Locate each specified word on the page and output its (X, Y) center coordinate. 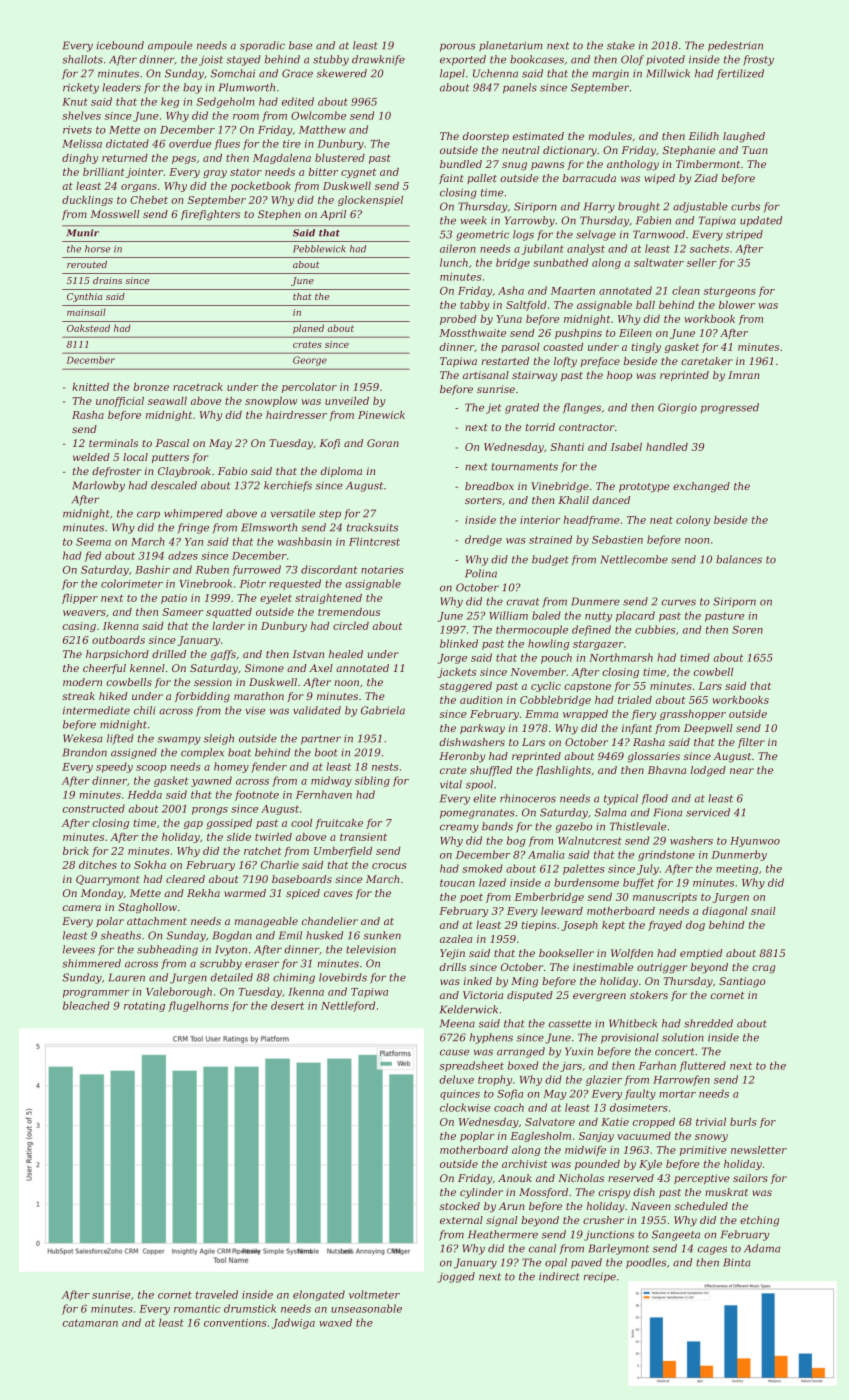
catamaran (90, 1323)
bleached (86, 1005)
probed (458, 320)
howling (548, 644)
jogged (456, 1277)
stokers (649, 995)
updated (761, 221)
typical (621, 799)
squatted (229, 613)
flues (227, 144)
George (310, 361)
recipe (600, 1277)
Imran (744, 375)
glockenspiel (370, 201)
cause (454, 1052)
